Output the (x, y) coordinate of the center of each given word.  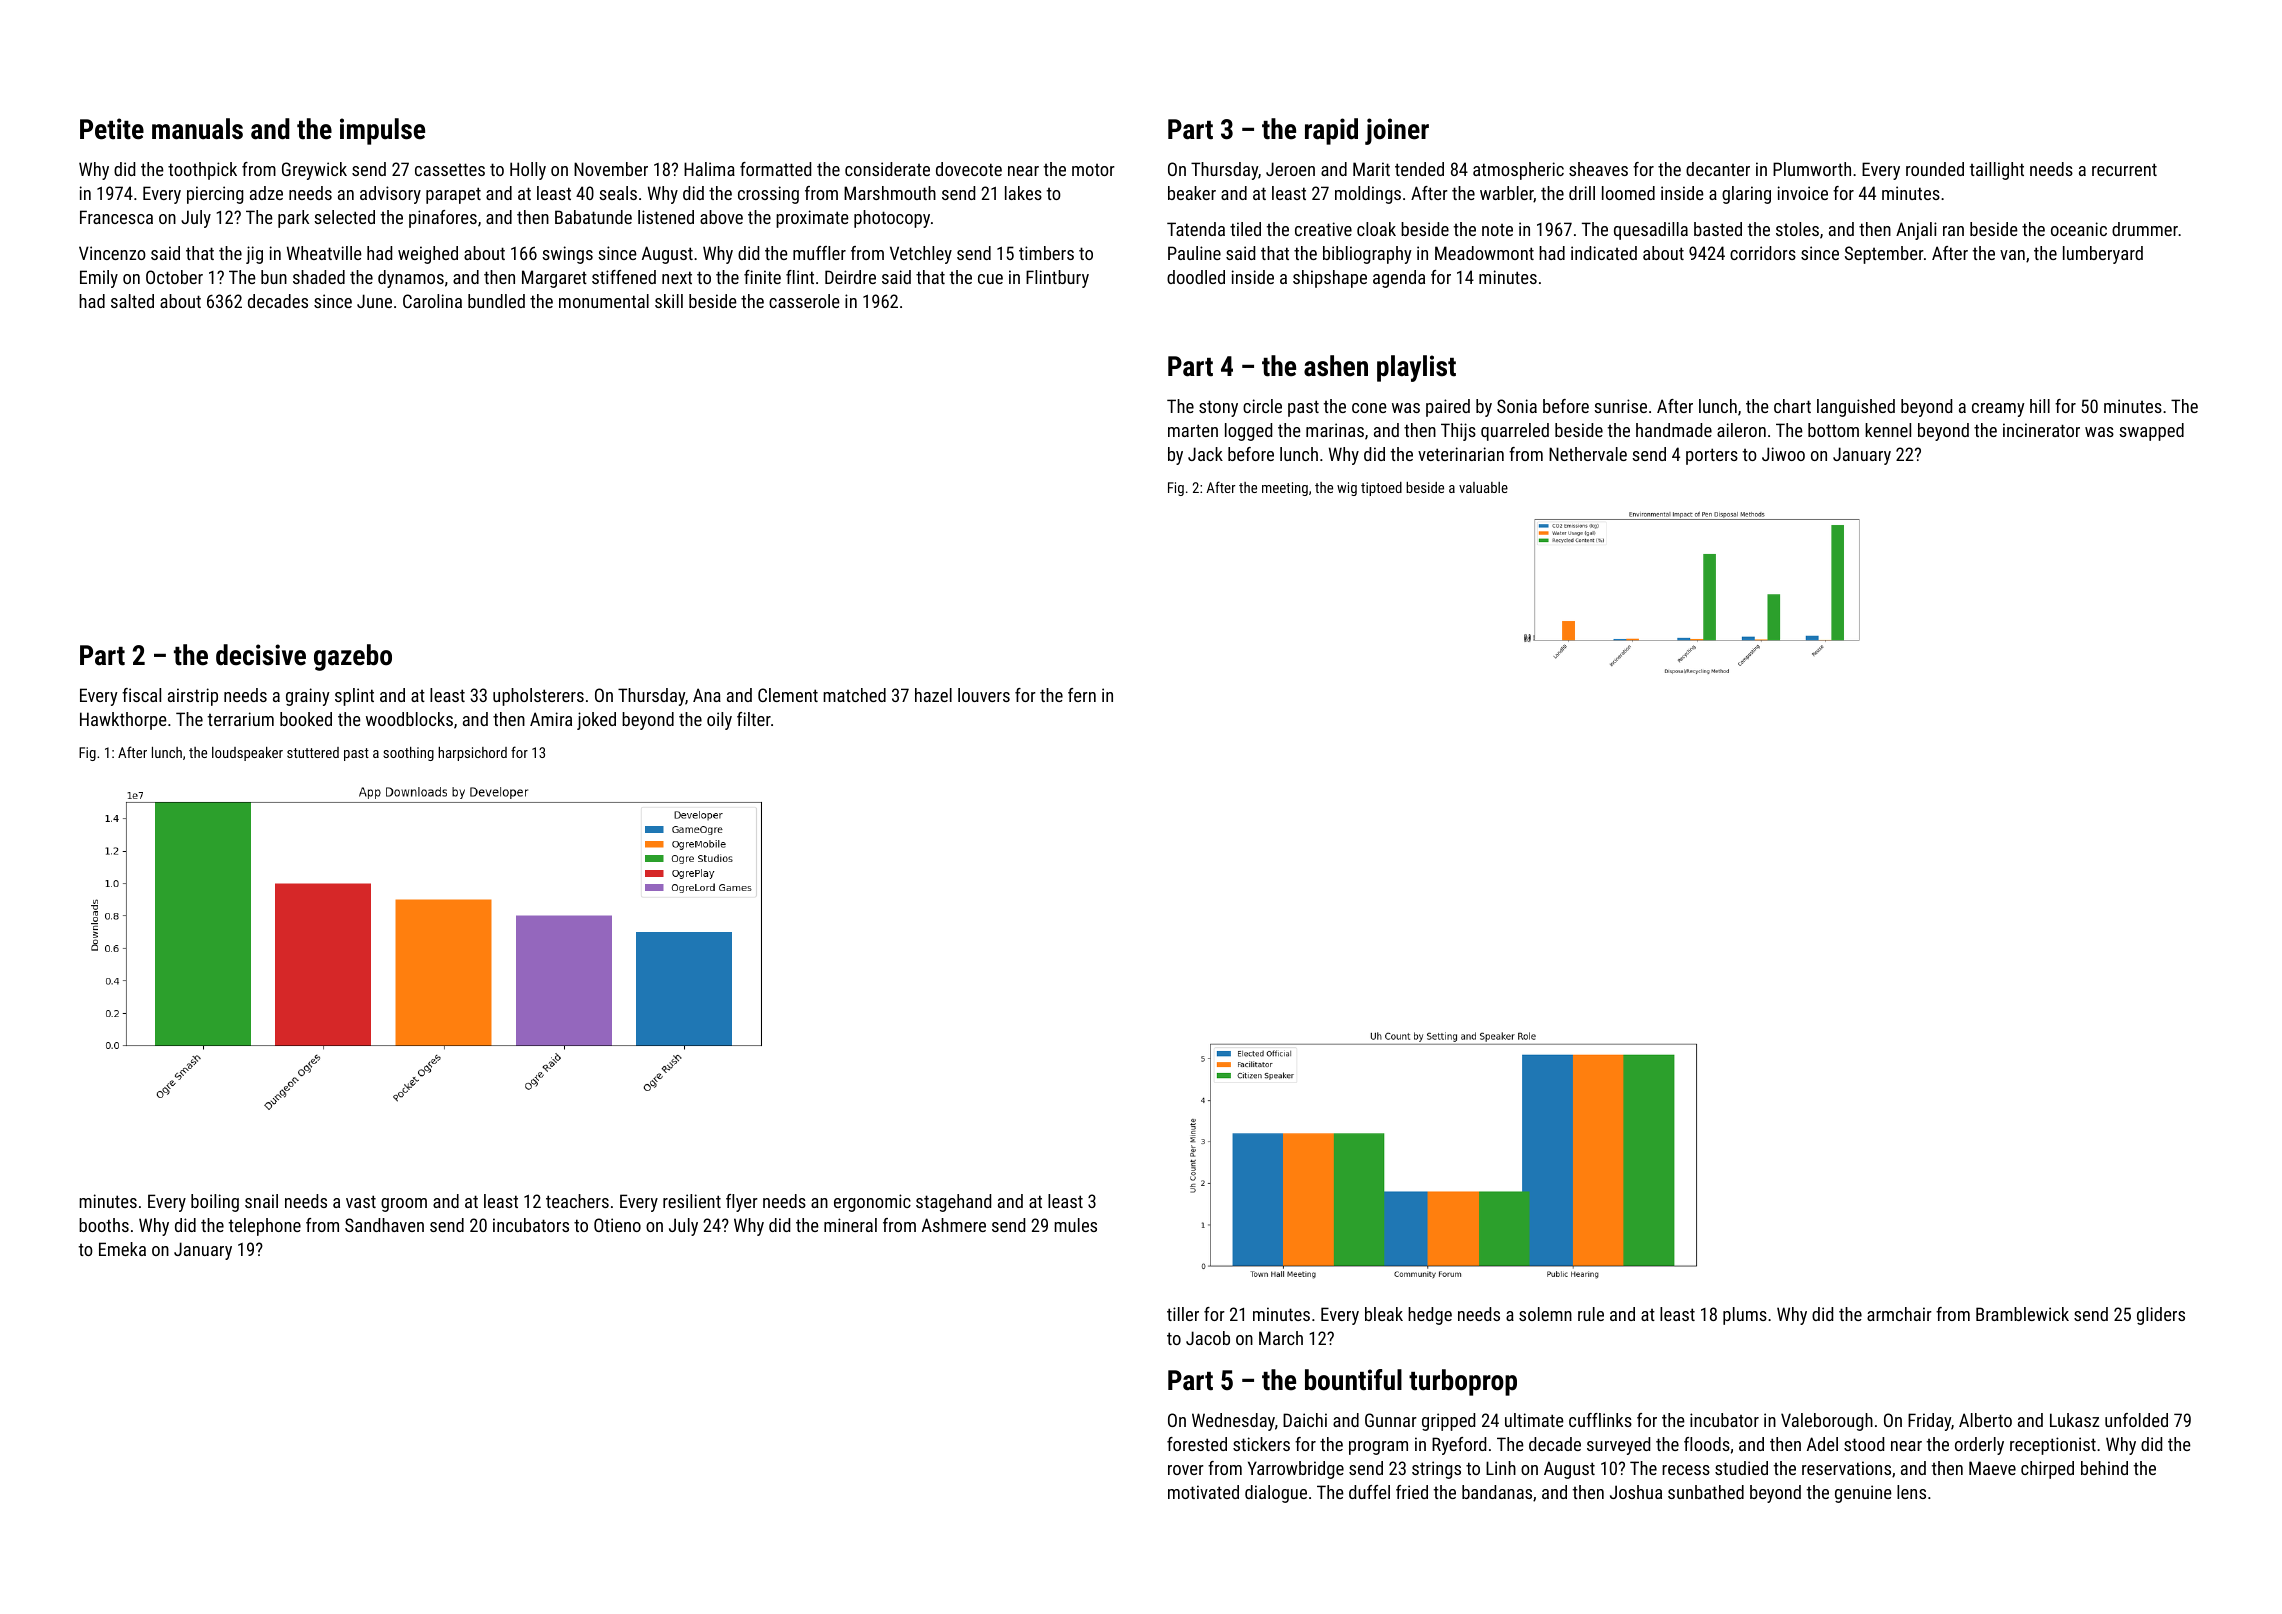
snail (261, 1201)
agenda (1399, 279)
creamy (1998, 410)
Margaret (554, 279)
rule (1591, 1314)
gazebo (353, 657)
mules (1075, 1225)
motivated (1203, 1492)
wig (1347, 489)
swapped (2151, 432)
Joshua (1636, 1492)
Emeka (122, 1249)
